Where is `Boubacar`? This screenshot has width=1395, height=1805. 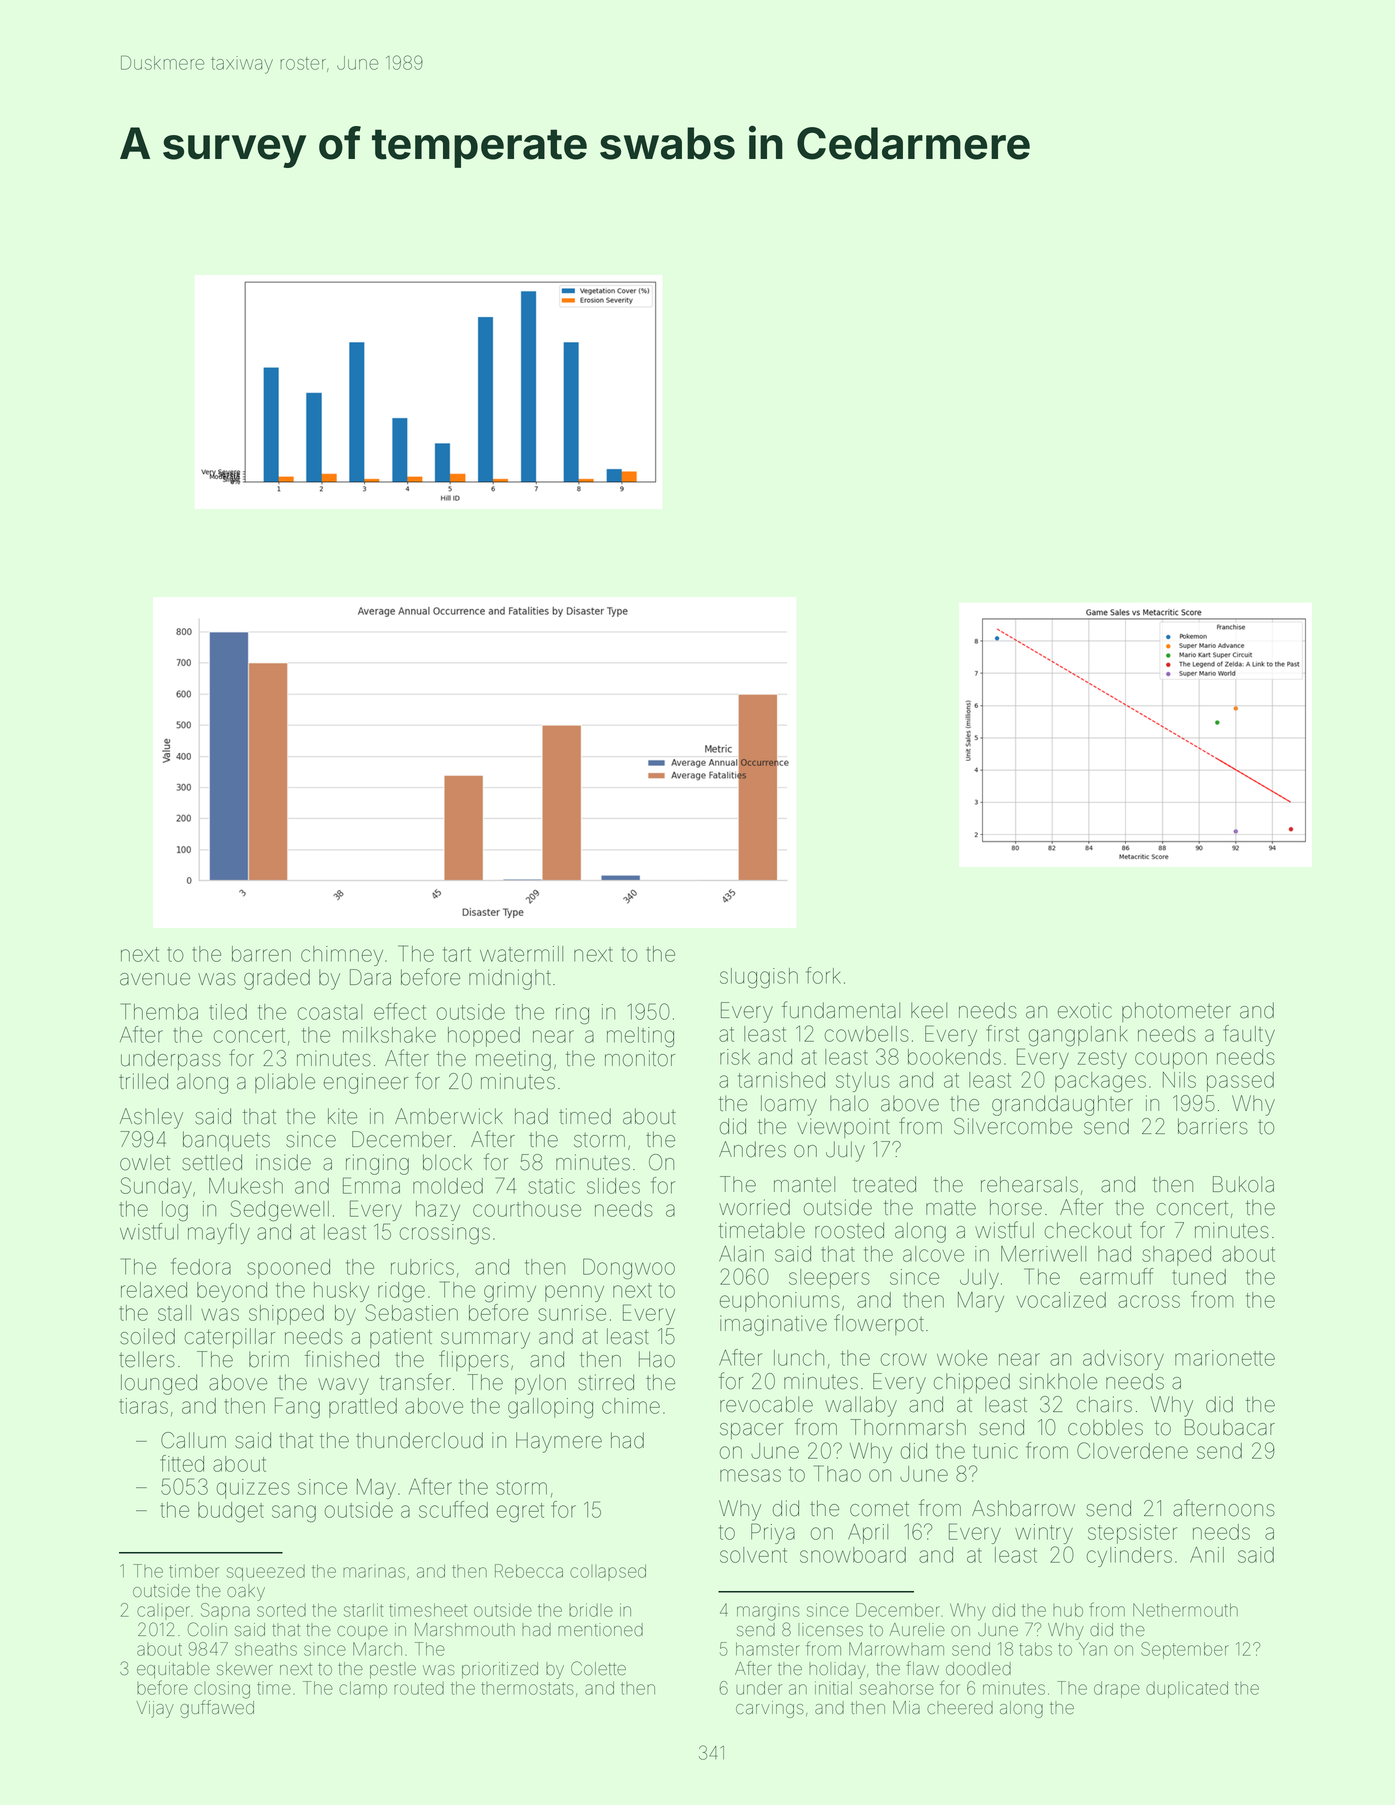 Boubacar is located at coordinates (1230, 1427).
